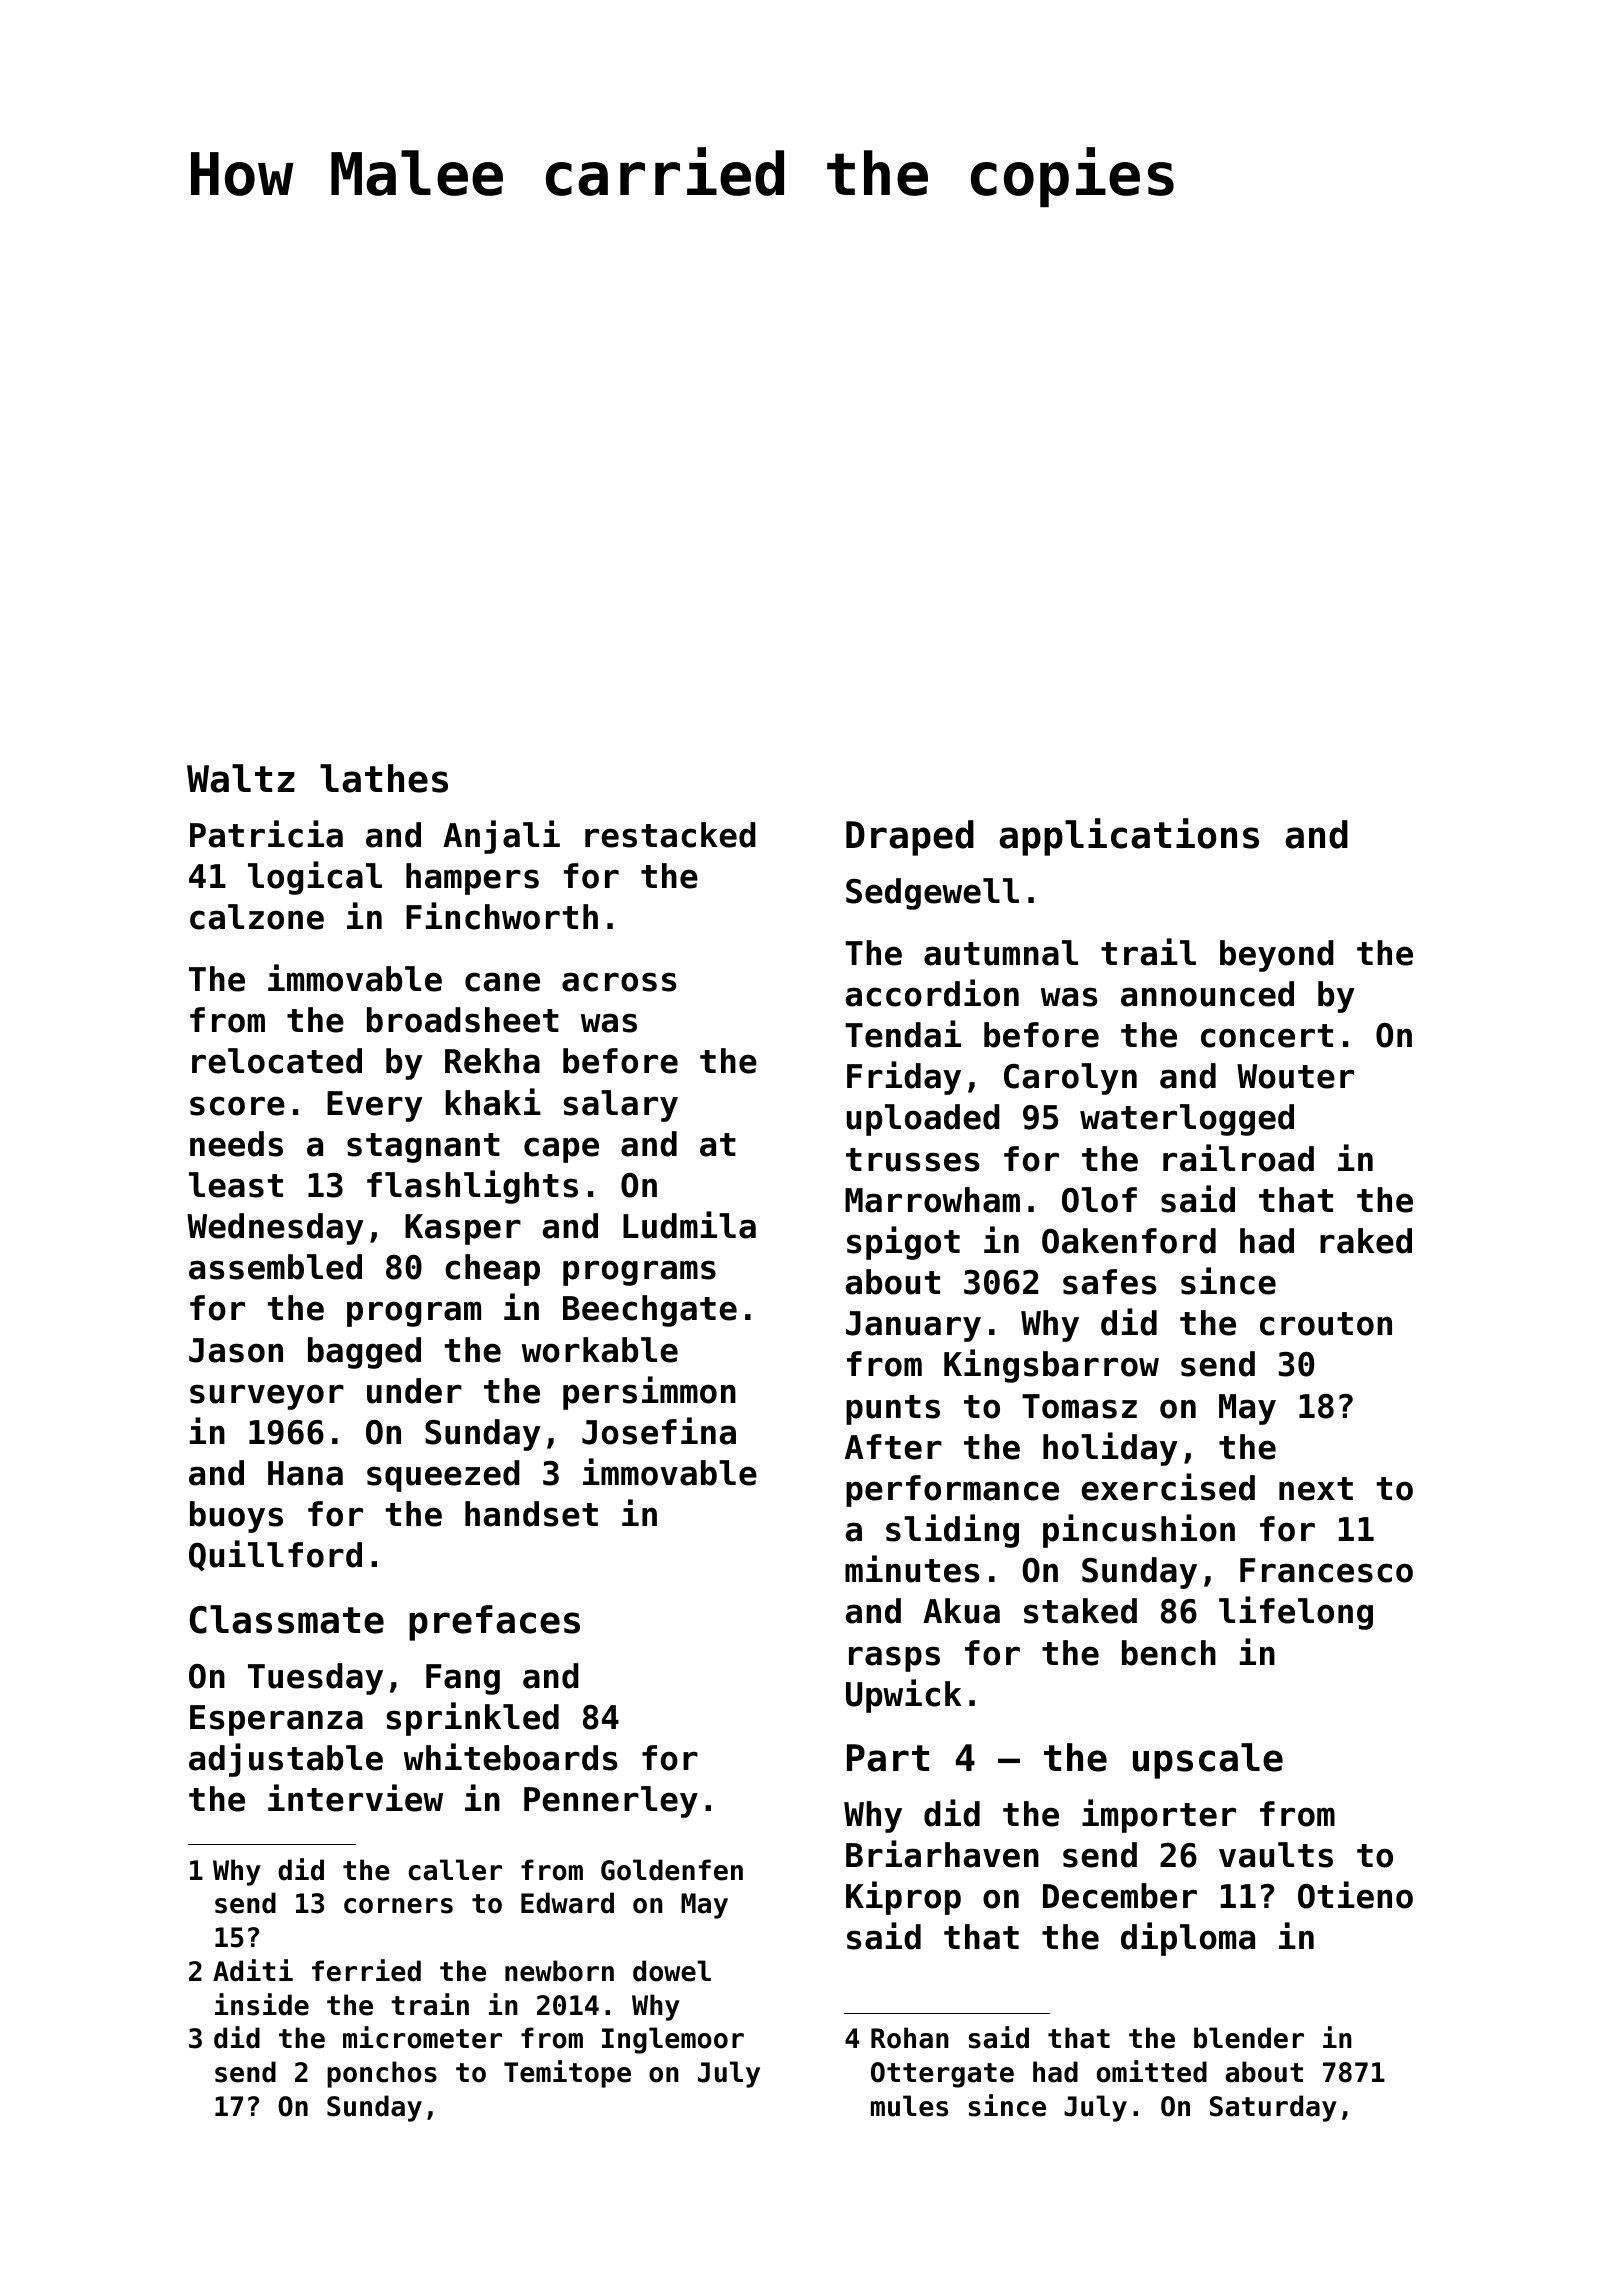 This screenshot has width=1620, height=2292. I want to click on Upwick, so click(904, 1696).
